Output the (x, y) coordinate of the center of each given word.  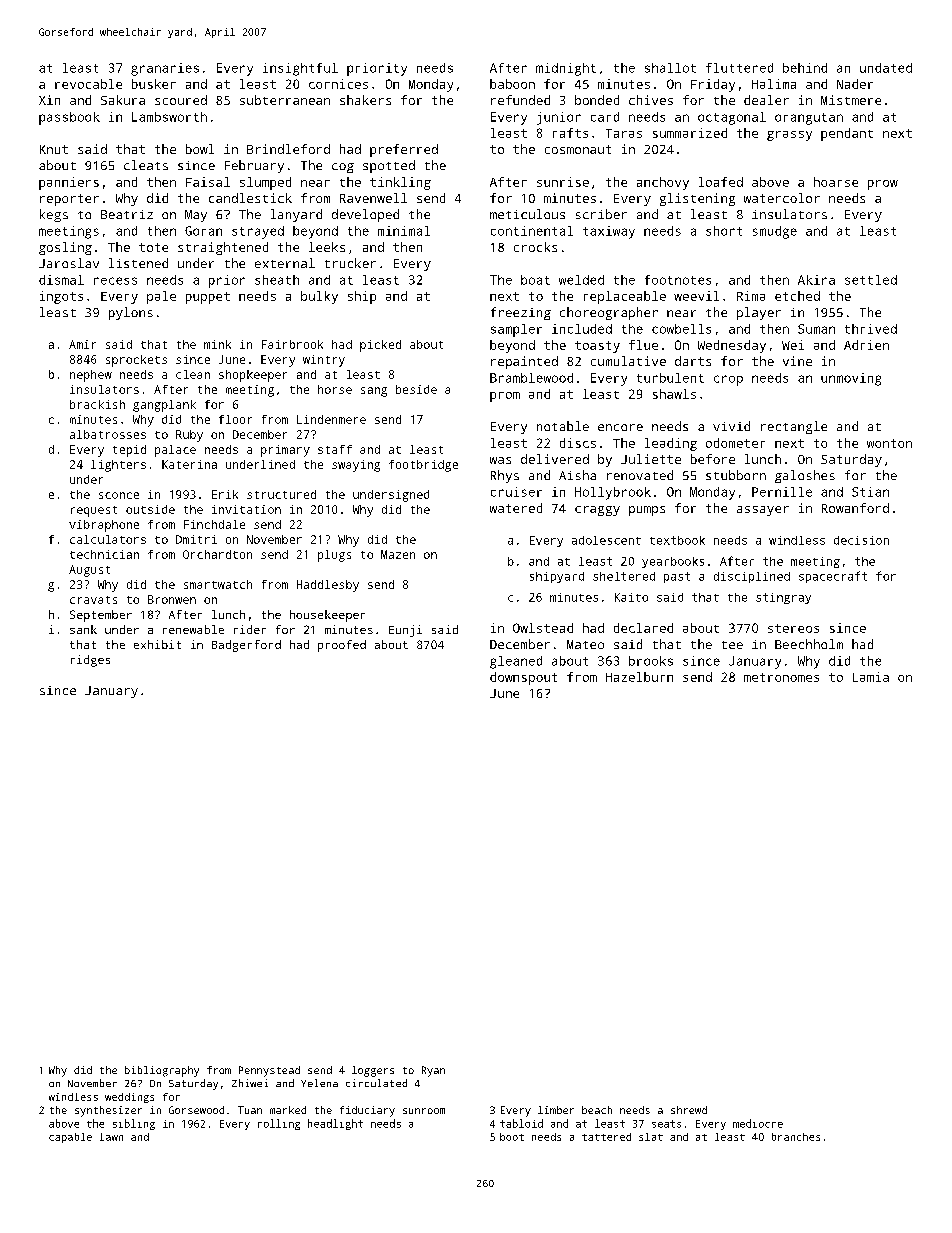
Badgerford (246, 646)
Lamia (871, 677)
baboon (512, 84)
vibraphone (104, 526)
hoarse (836, 182)
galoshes (805, 476)
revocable (88, 84)
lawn (111, 1137)
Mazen (398, 554)
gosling (65, 248)
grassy (789, 136)
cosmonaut (578, 149)
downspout (523, 678)
